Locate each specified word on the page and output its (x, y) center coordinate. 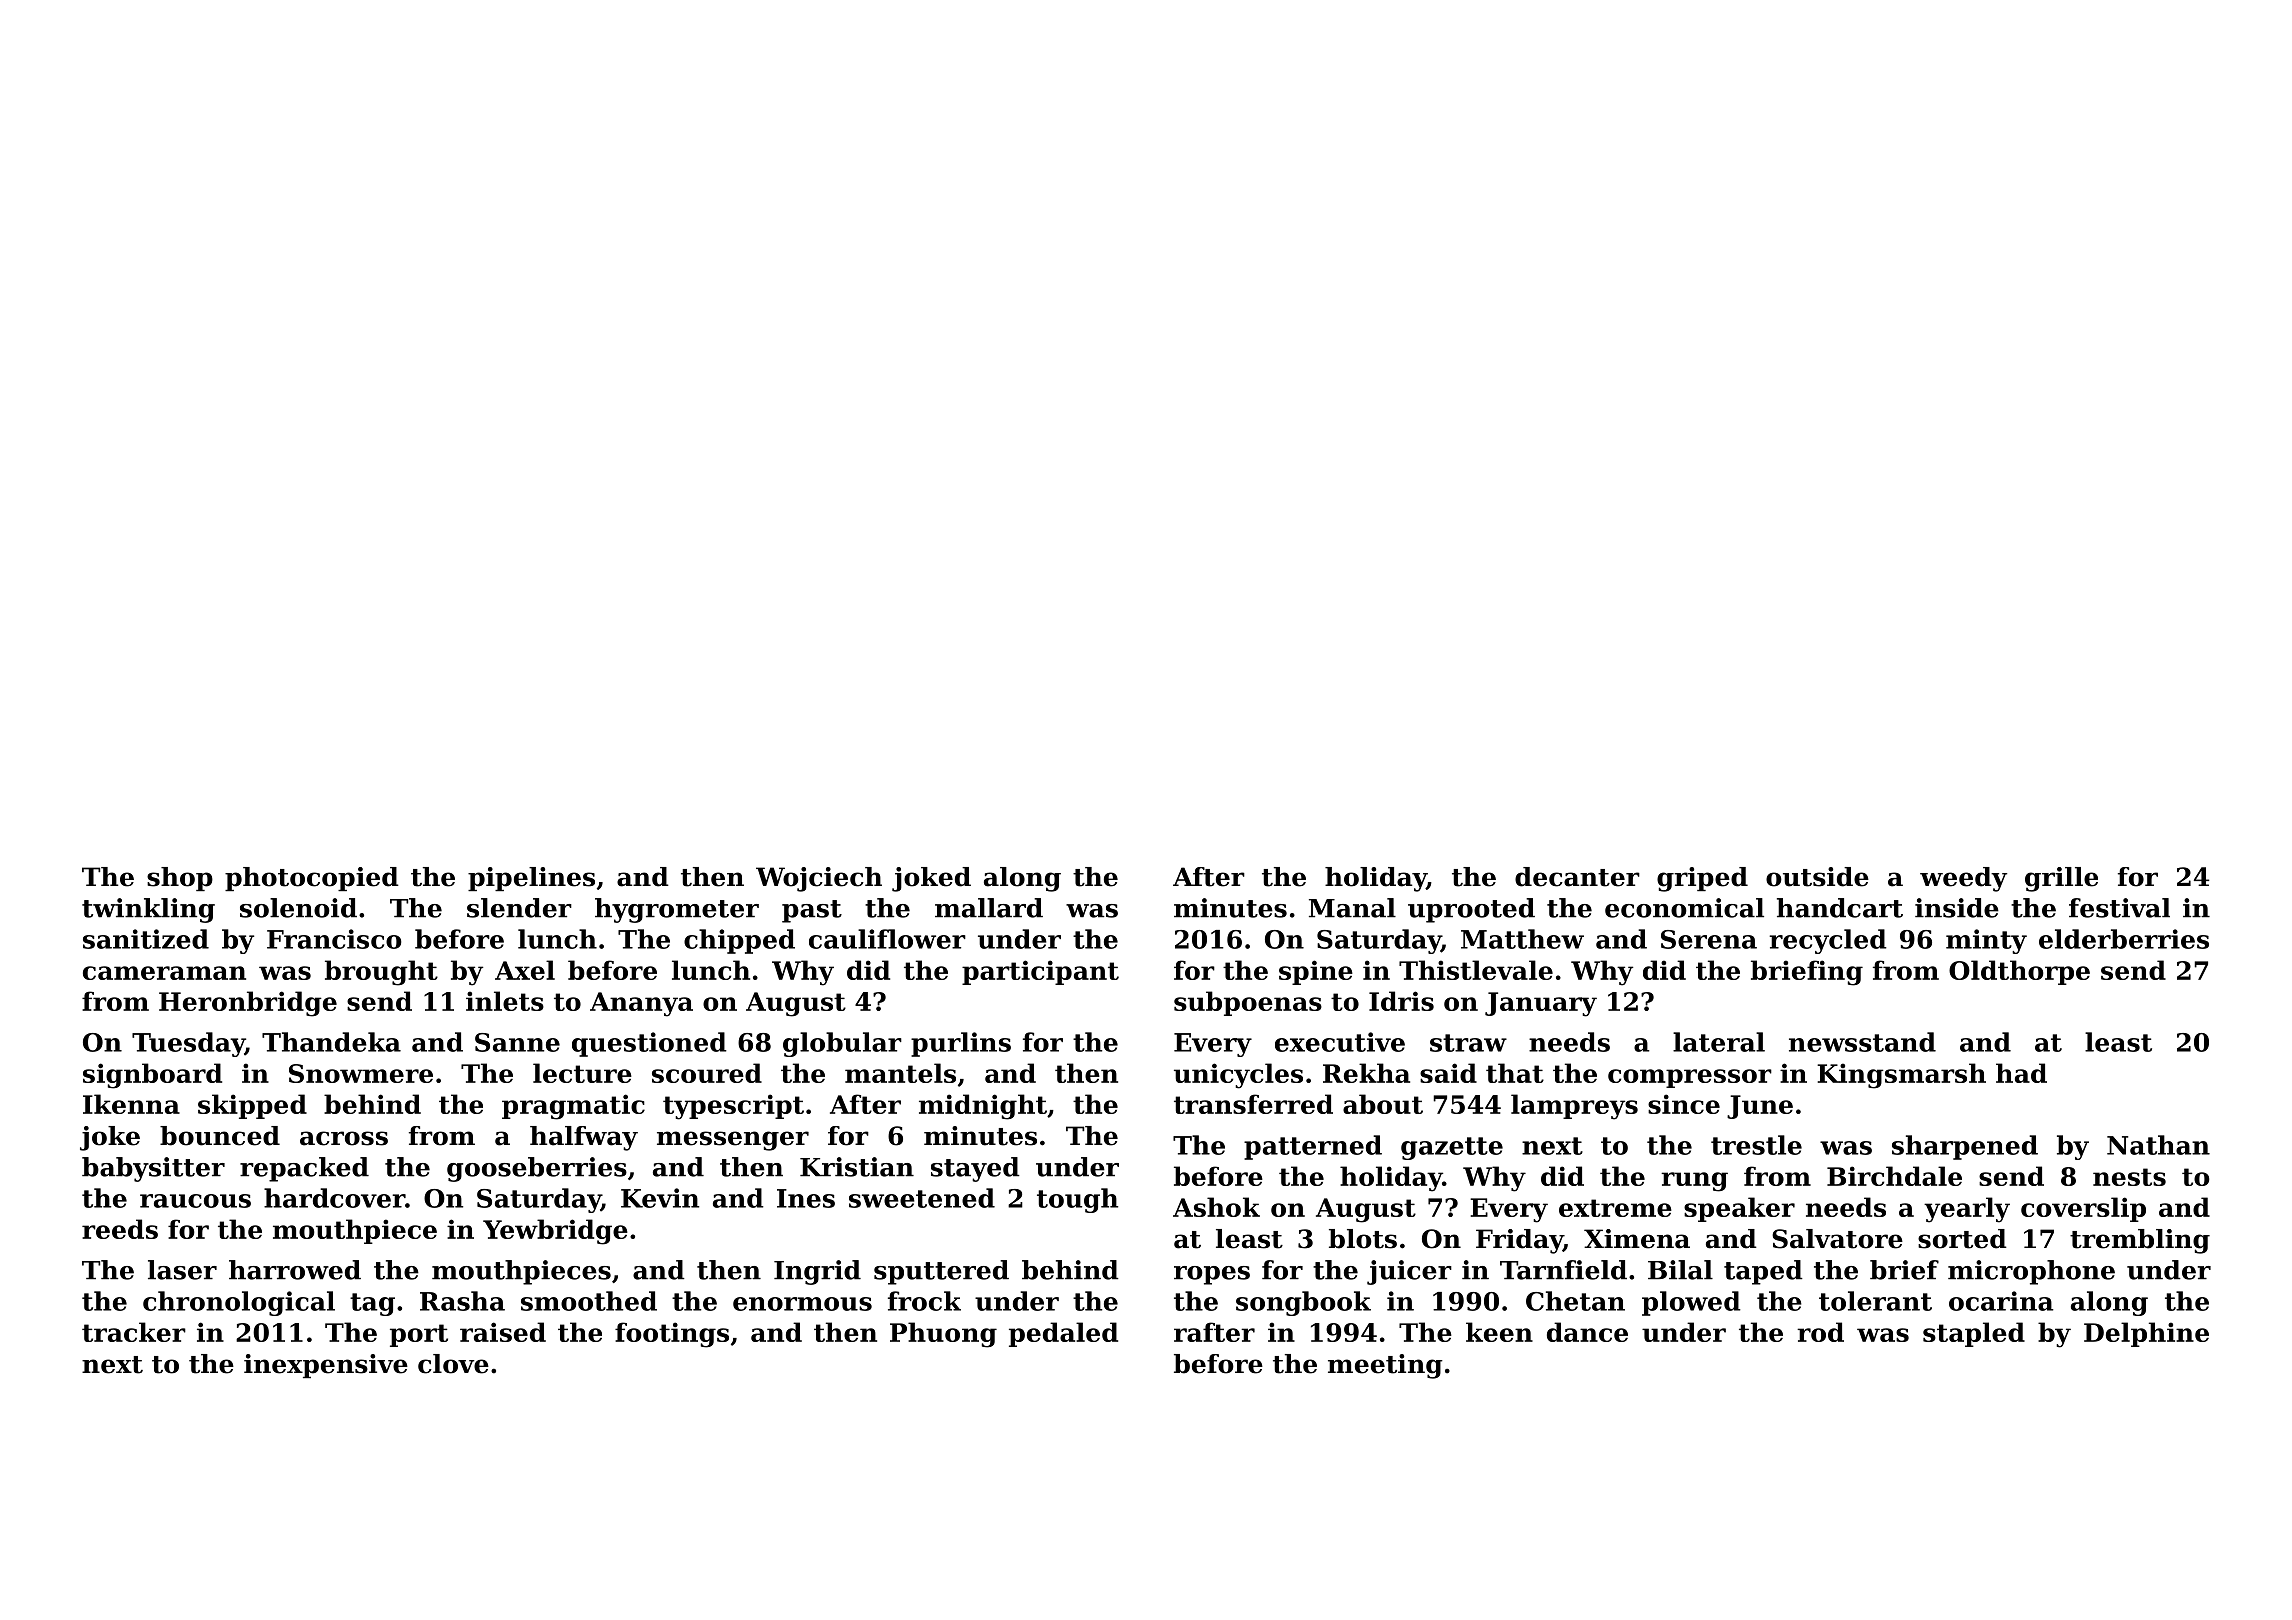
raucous (195, 1201)
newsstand (1862, 1042)
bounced (220, 1136)
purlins (961, 1044)
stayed (975, 1169)
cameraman (164, 973)
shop (180, 879)
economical (1684, 908)
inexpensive (326, 1366)
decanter (1577, 877)
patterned (1313, 1147)
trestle (1756, 1145)
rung (1694, 1182)
